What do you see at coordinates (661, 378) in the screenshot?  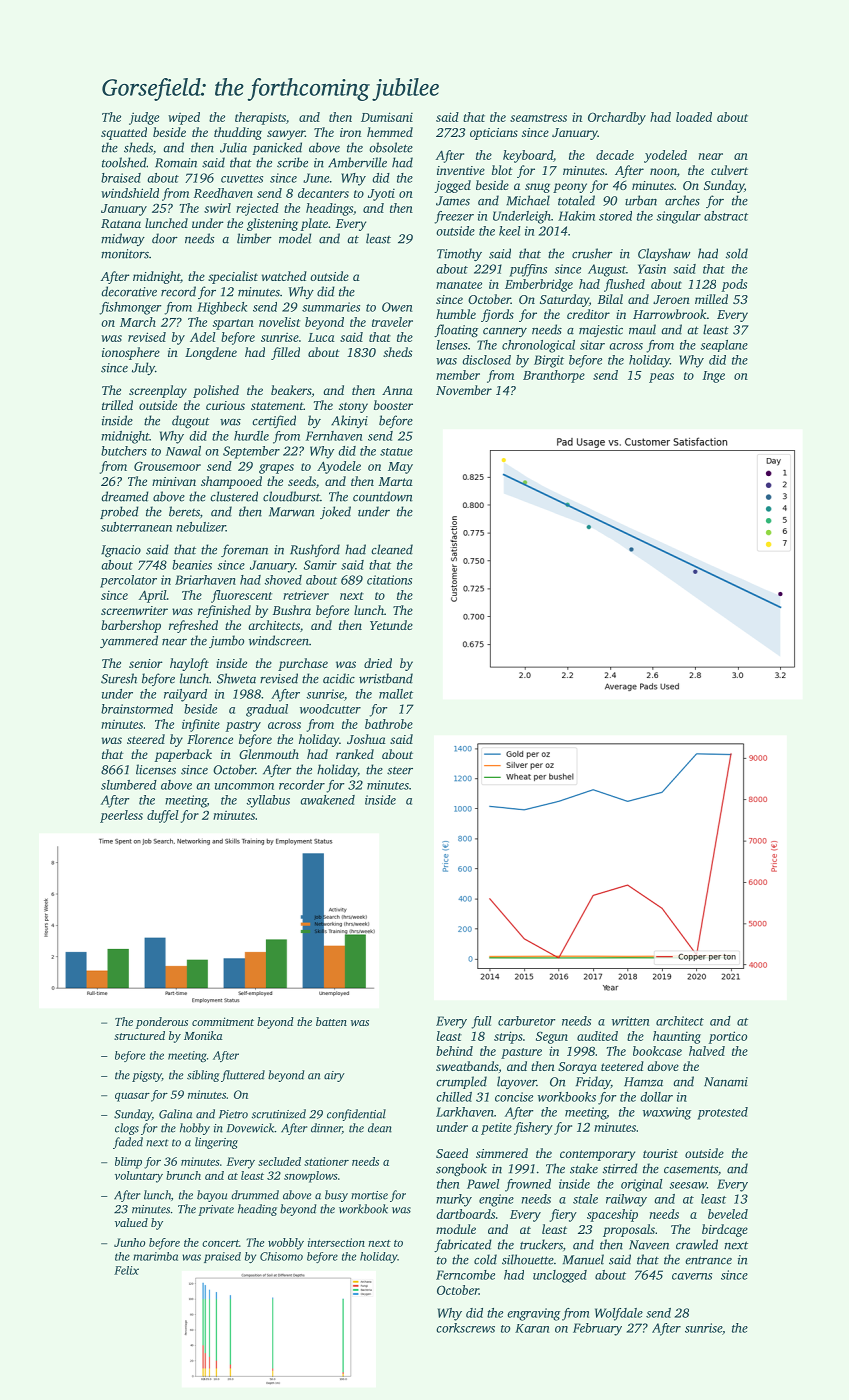 I see `peas` at bounding box center [661, 378].
